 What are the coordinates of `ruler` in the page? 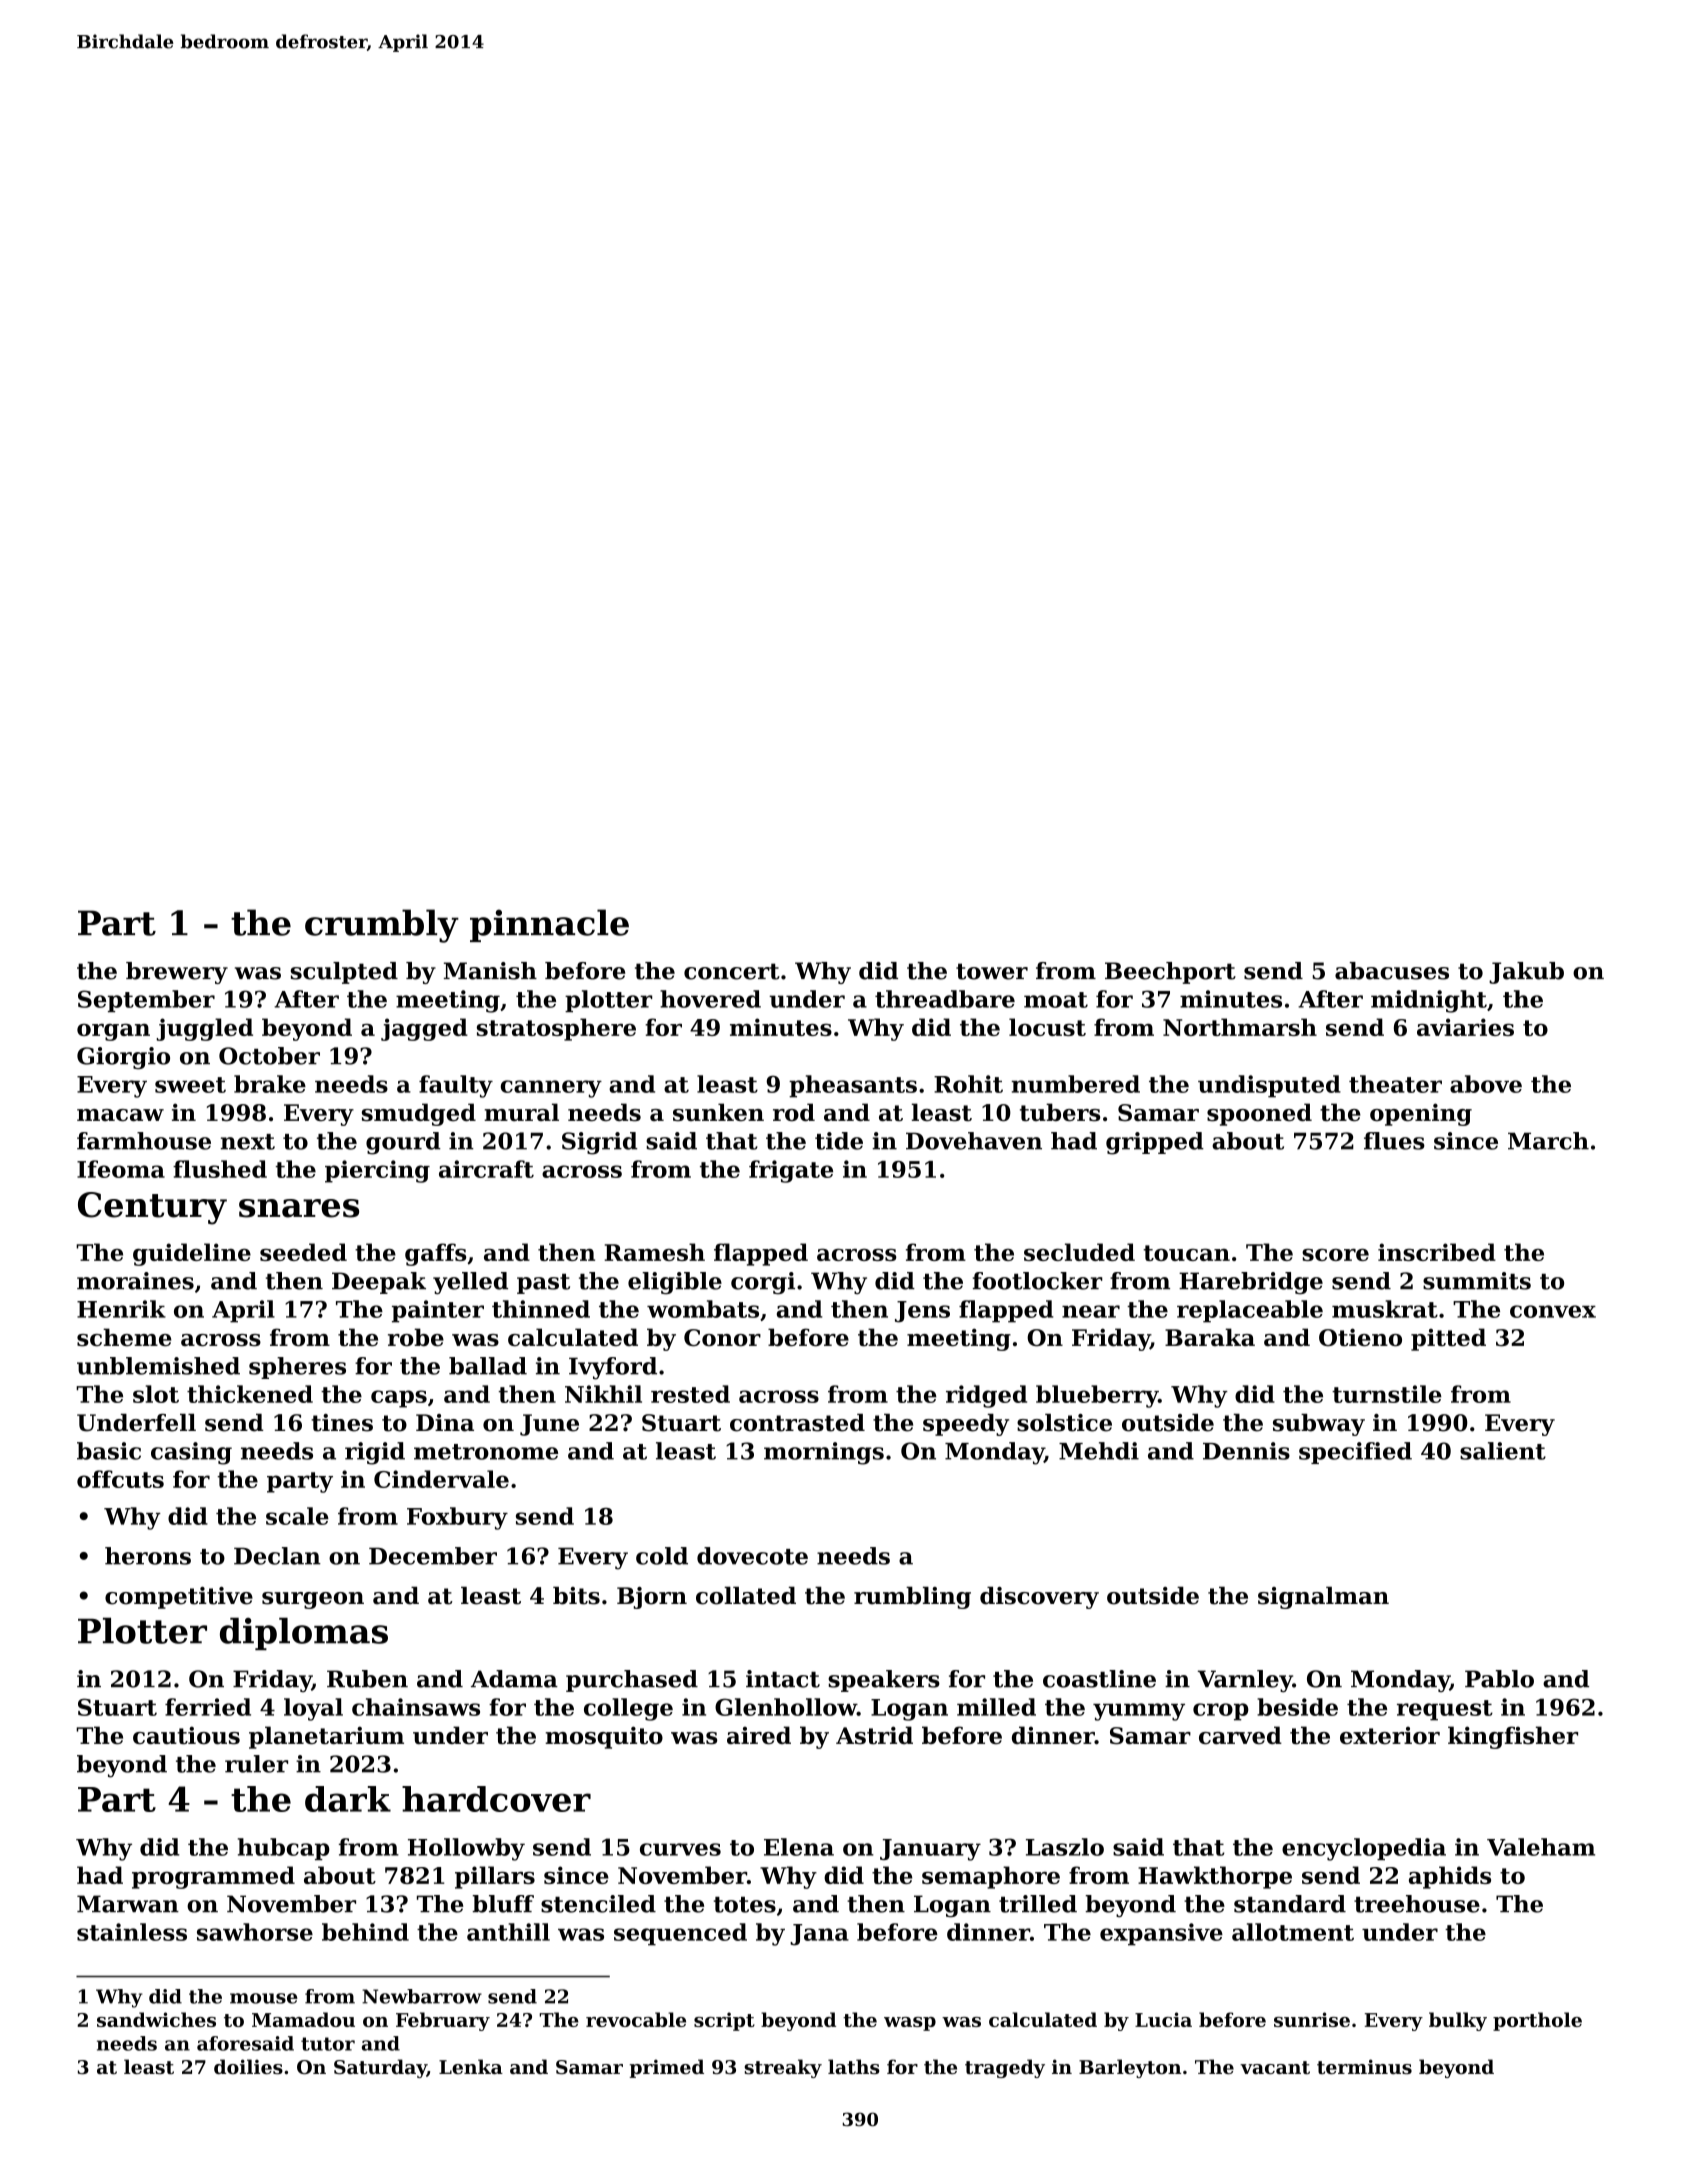 It's located at (256, 1764).
